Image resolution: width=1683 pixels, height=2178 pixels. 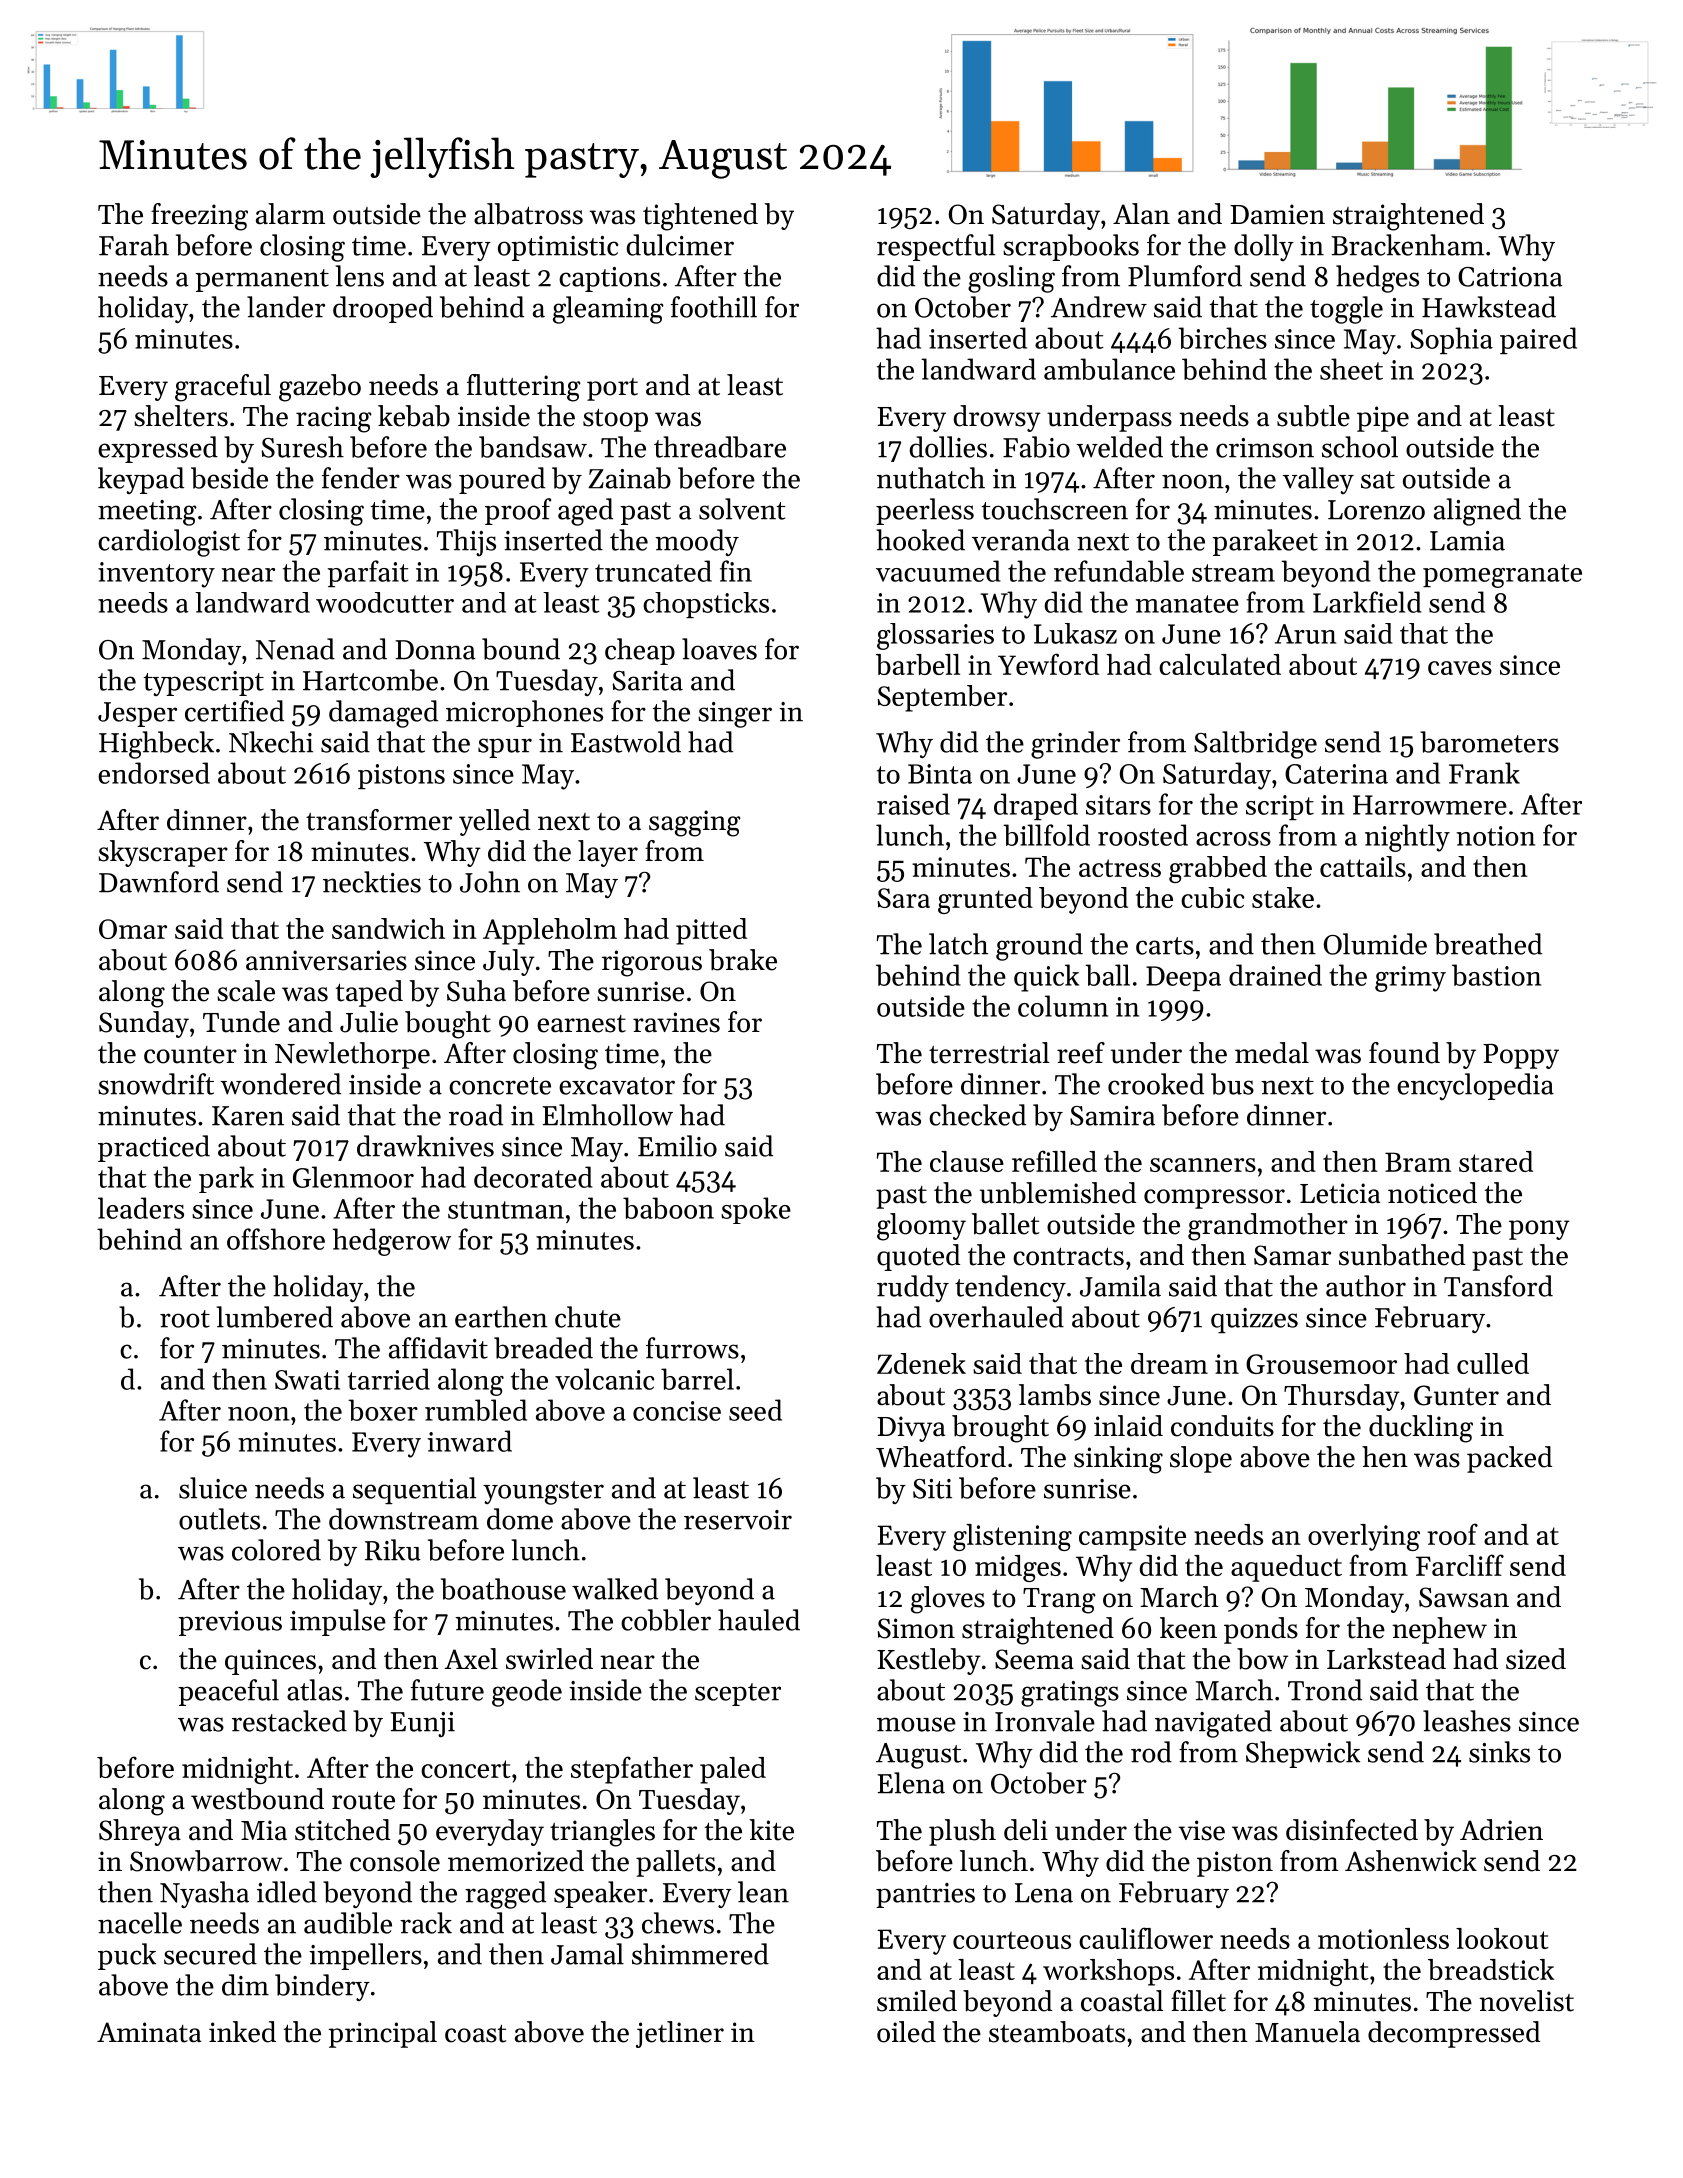 I want to click on notion, so click(x=1496, y=836).
